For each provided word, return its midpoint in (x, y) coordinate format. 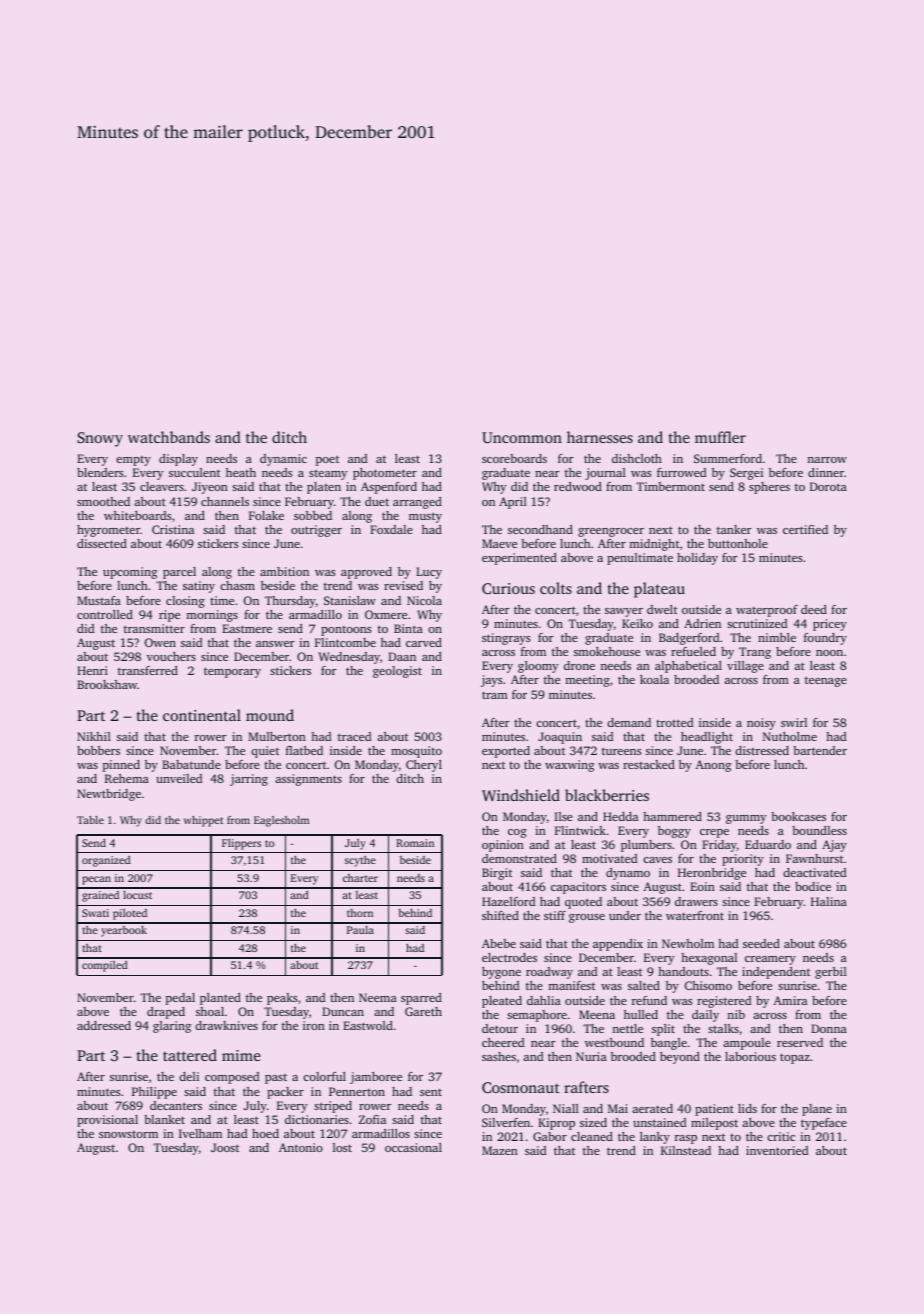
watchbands (169, 437)
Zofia (372, 1119)
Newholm (688, 943)
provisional (107, 1121)
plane (817, 1110)
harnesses (600, 437)
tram (495, 695)
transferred (148, 670)
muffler (720, 437)
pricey (830, 625)
